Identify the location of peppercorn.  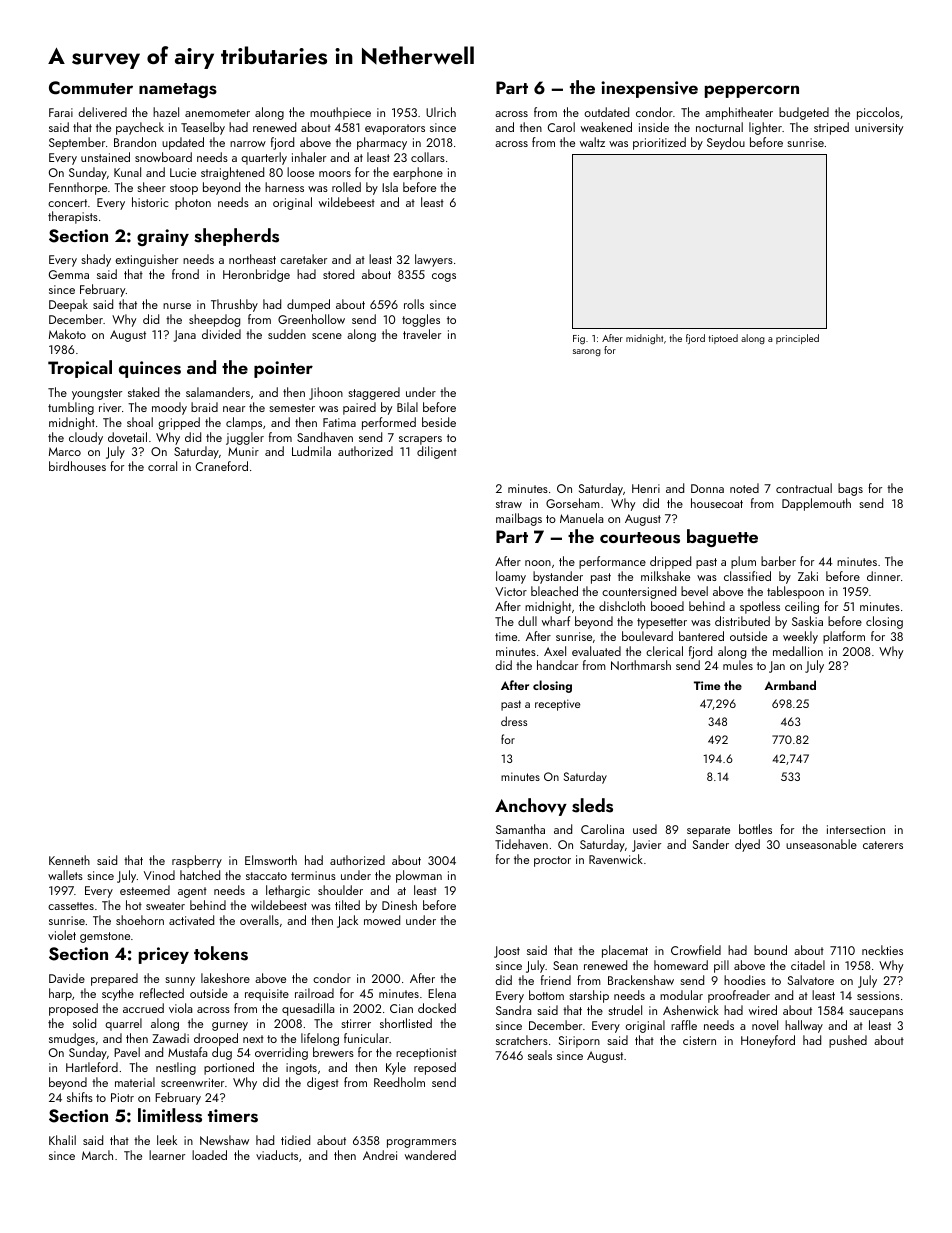
(752, 91).
